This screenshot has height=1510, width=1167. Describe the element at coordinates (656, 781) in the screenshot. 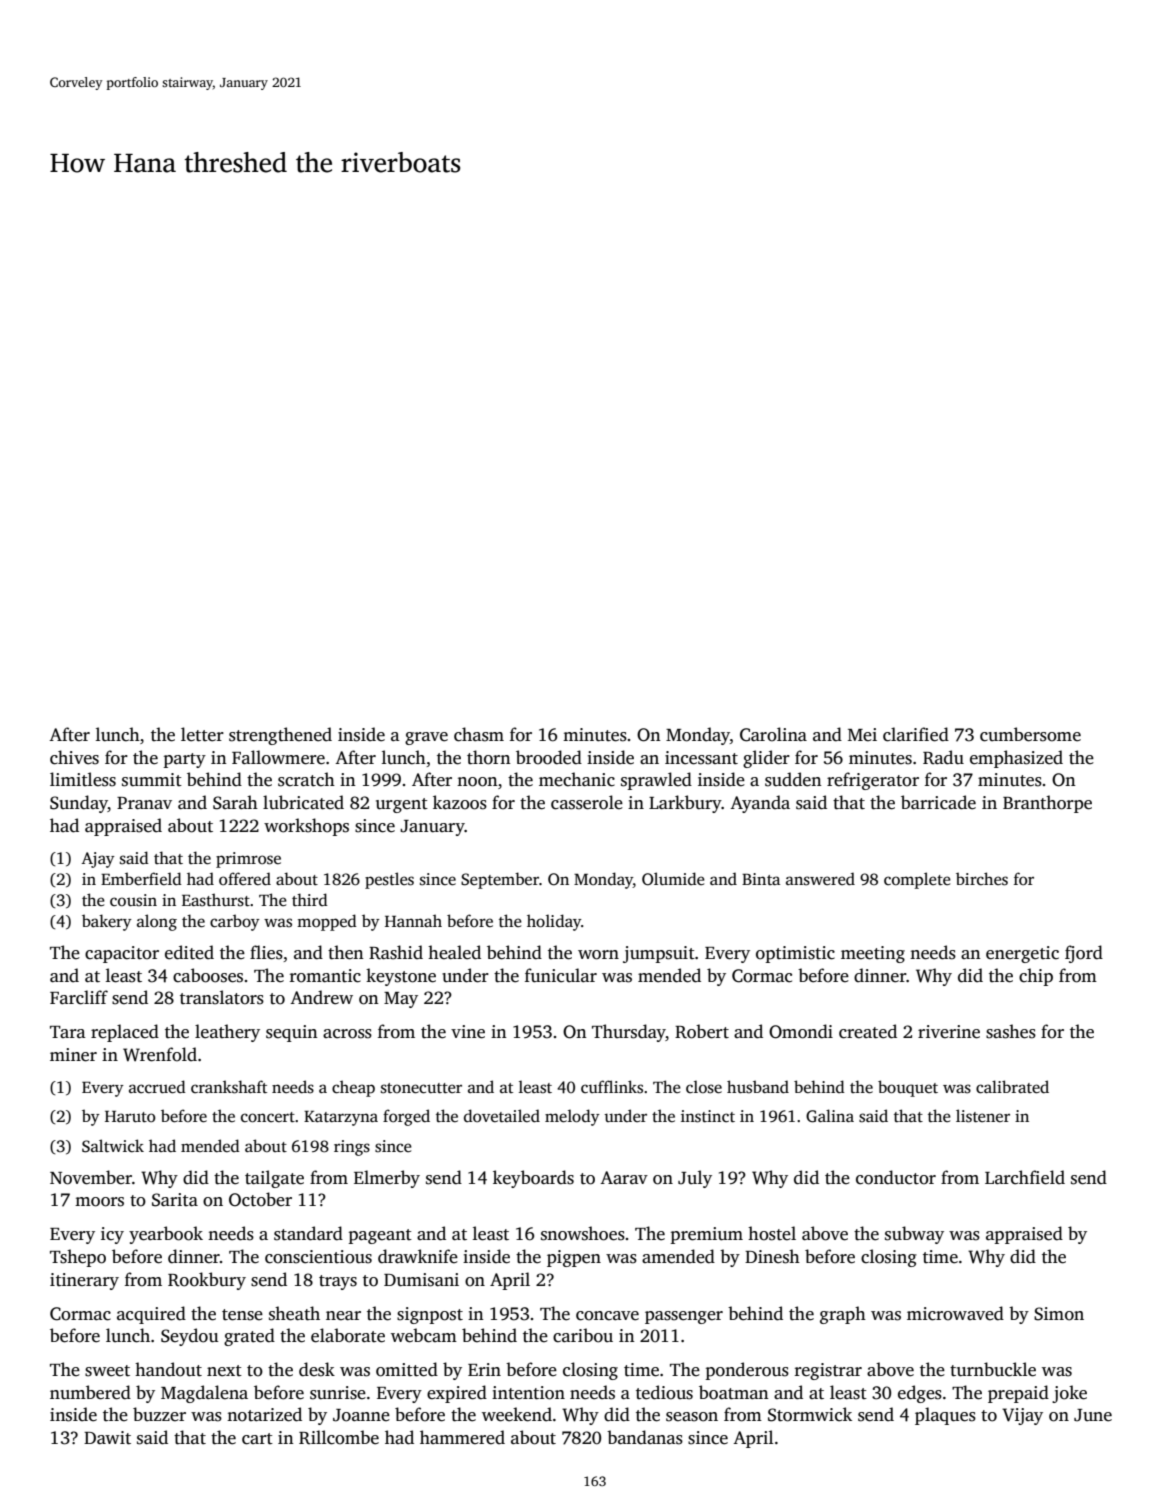

I see `sprawled` at that location.
